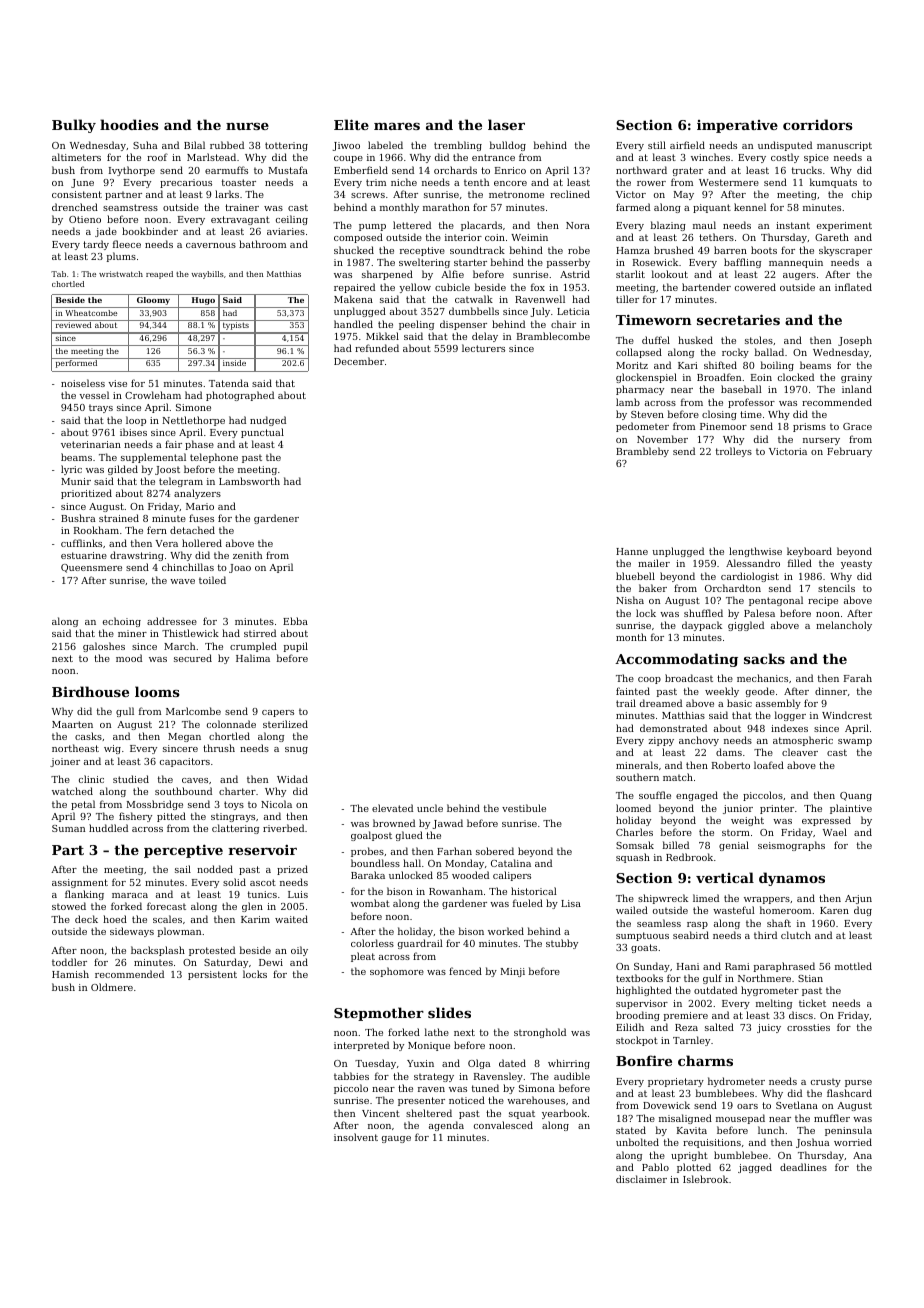 This screenshot has height=1308, width=924. What do you see at coordinates (74, 126) in the screenshot?
I see `Bulky` at bounding box center [74, 126].
